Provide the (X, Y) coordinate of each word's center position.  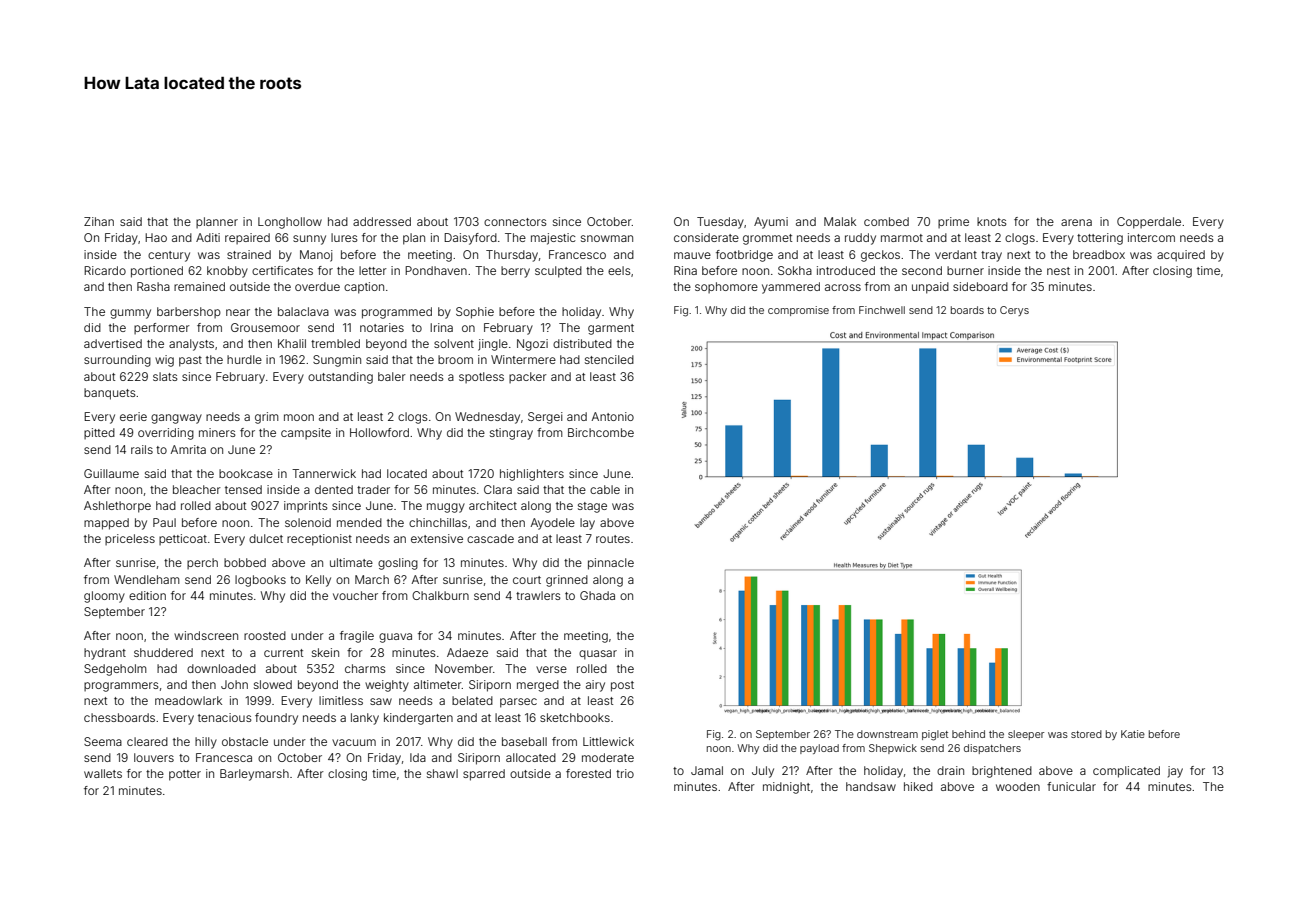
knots (992, 221)
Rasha (153, 286)
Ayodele (552, 524)
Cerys (1014, 311)
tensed (243, 489)
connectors (515, 222)
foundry (276, 719)
